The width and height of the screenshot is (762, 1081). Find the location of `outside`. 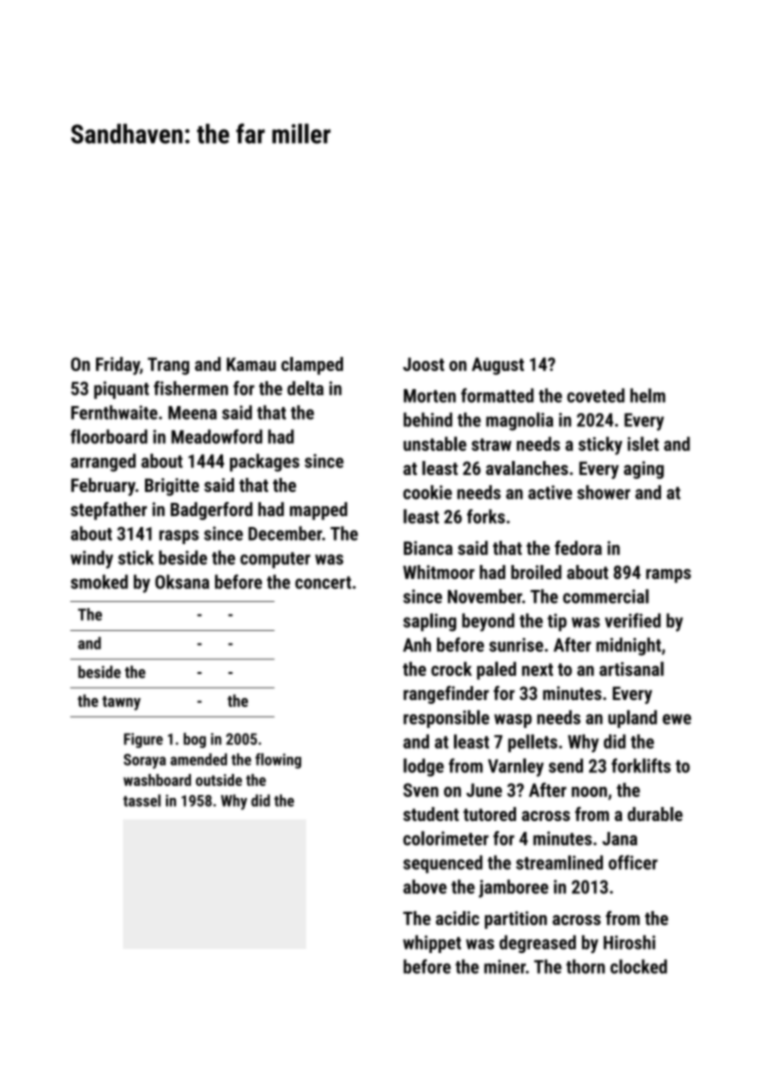

outside is located at coordinates (219, 780).
